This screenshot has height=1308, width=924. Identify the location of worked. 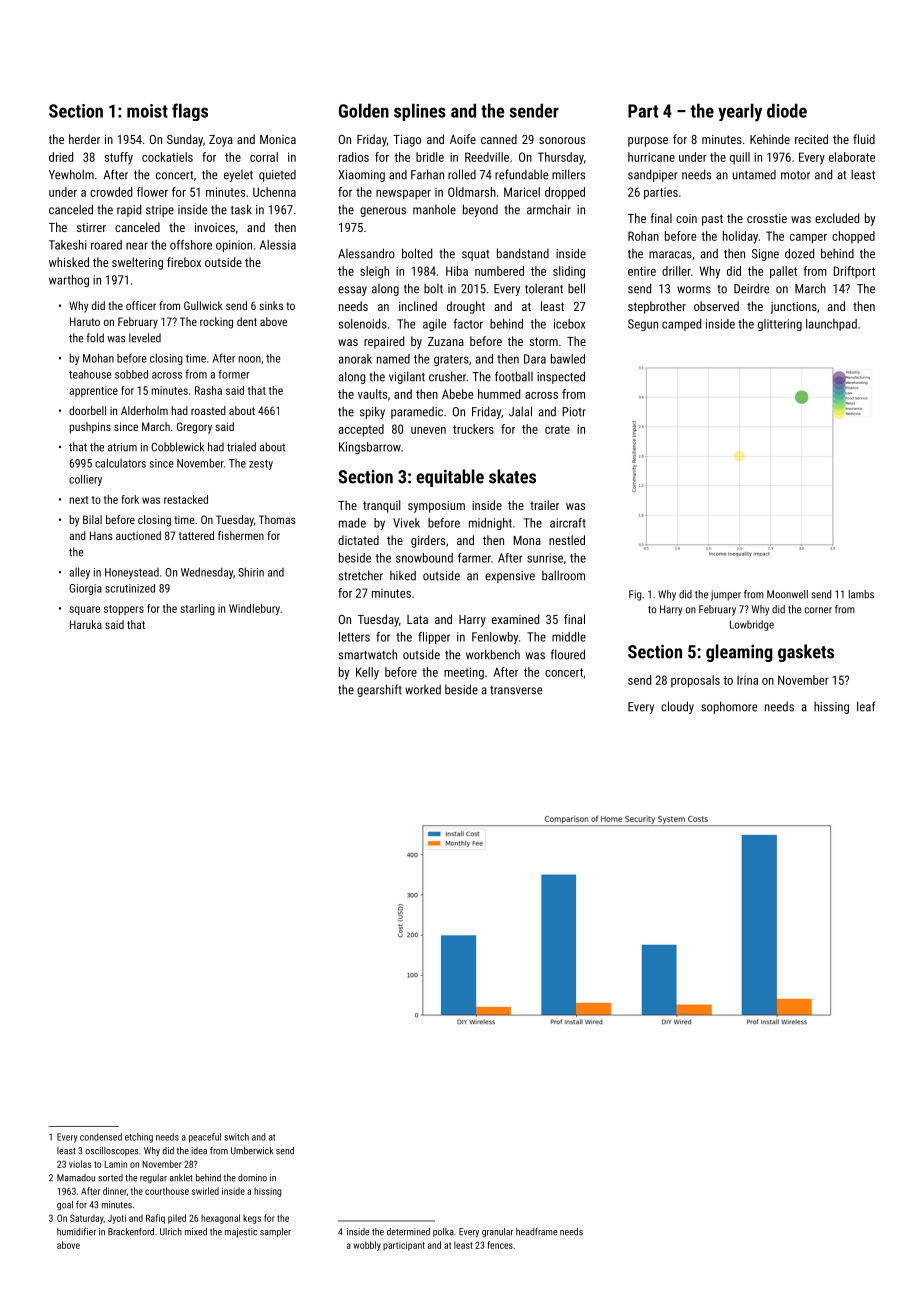
(423, 689).
